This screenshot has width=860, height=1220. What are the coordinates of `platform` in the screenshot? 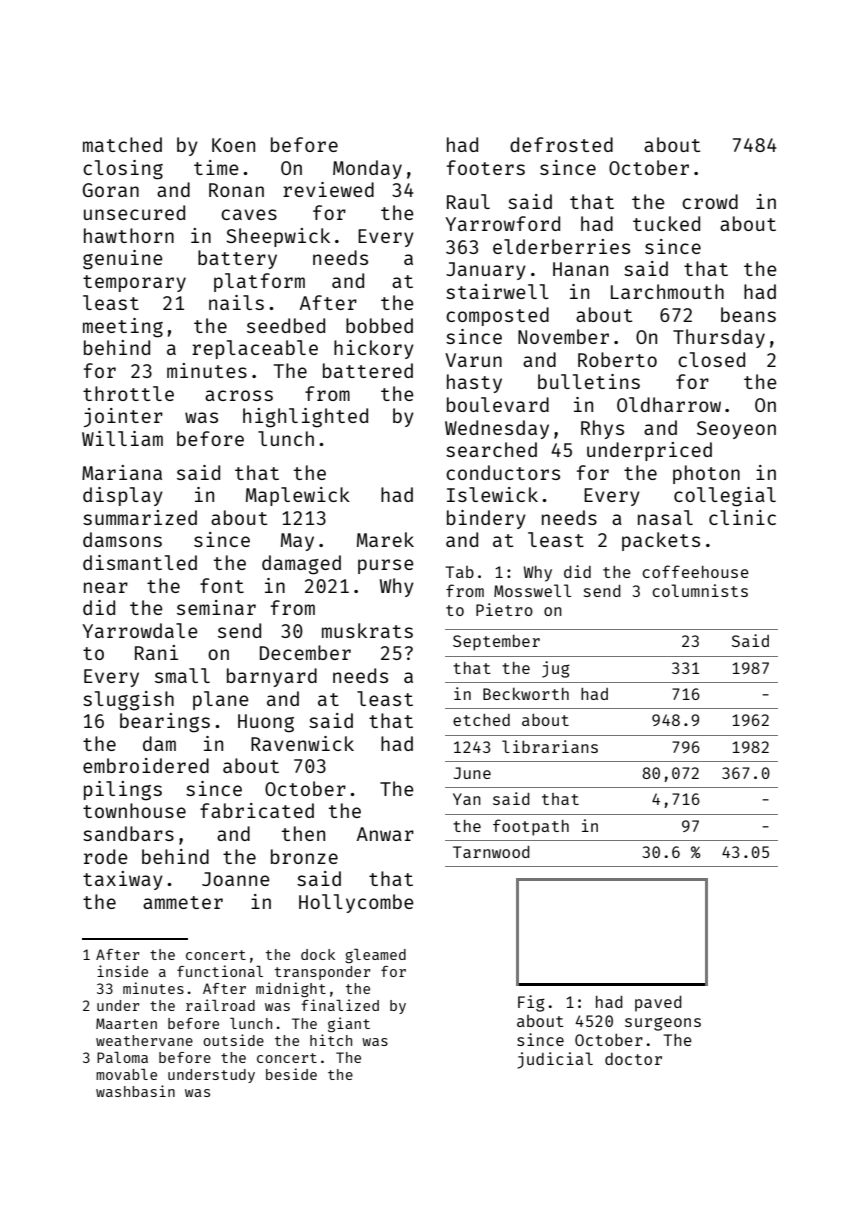 It's located at (259, 282).
